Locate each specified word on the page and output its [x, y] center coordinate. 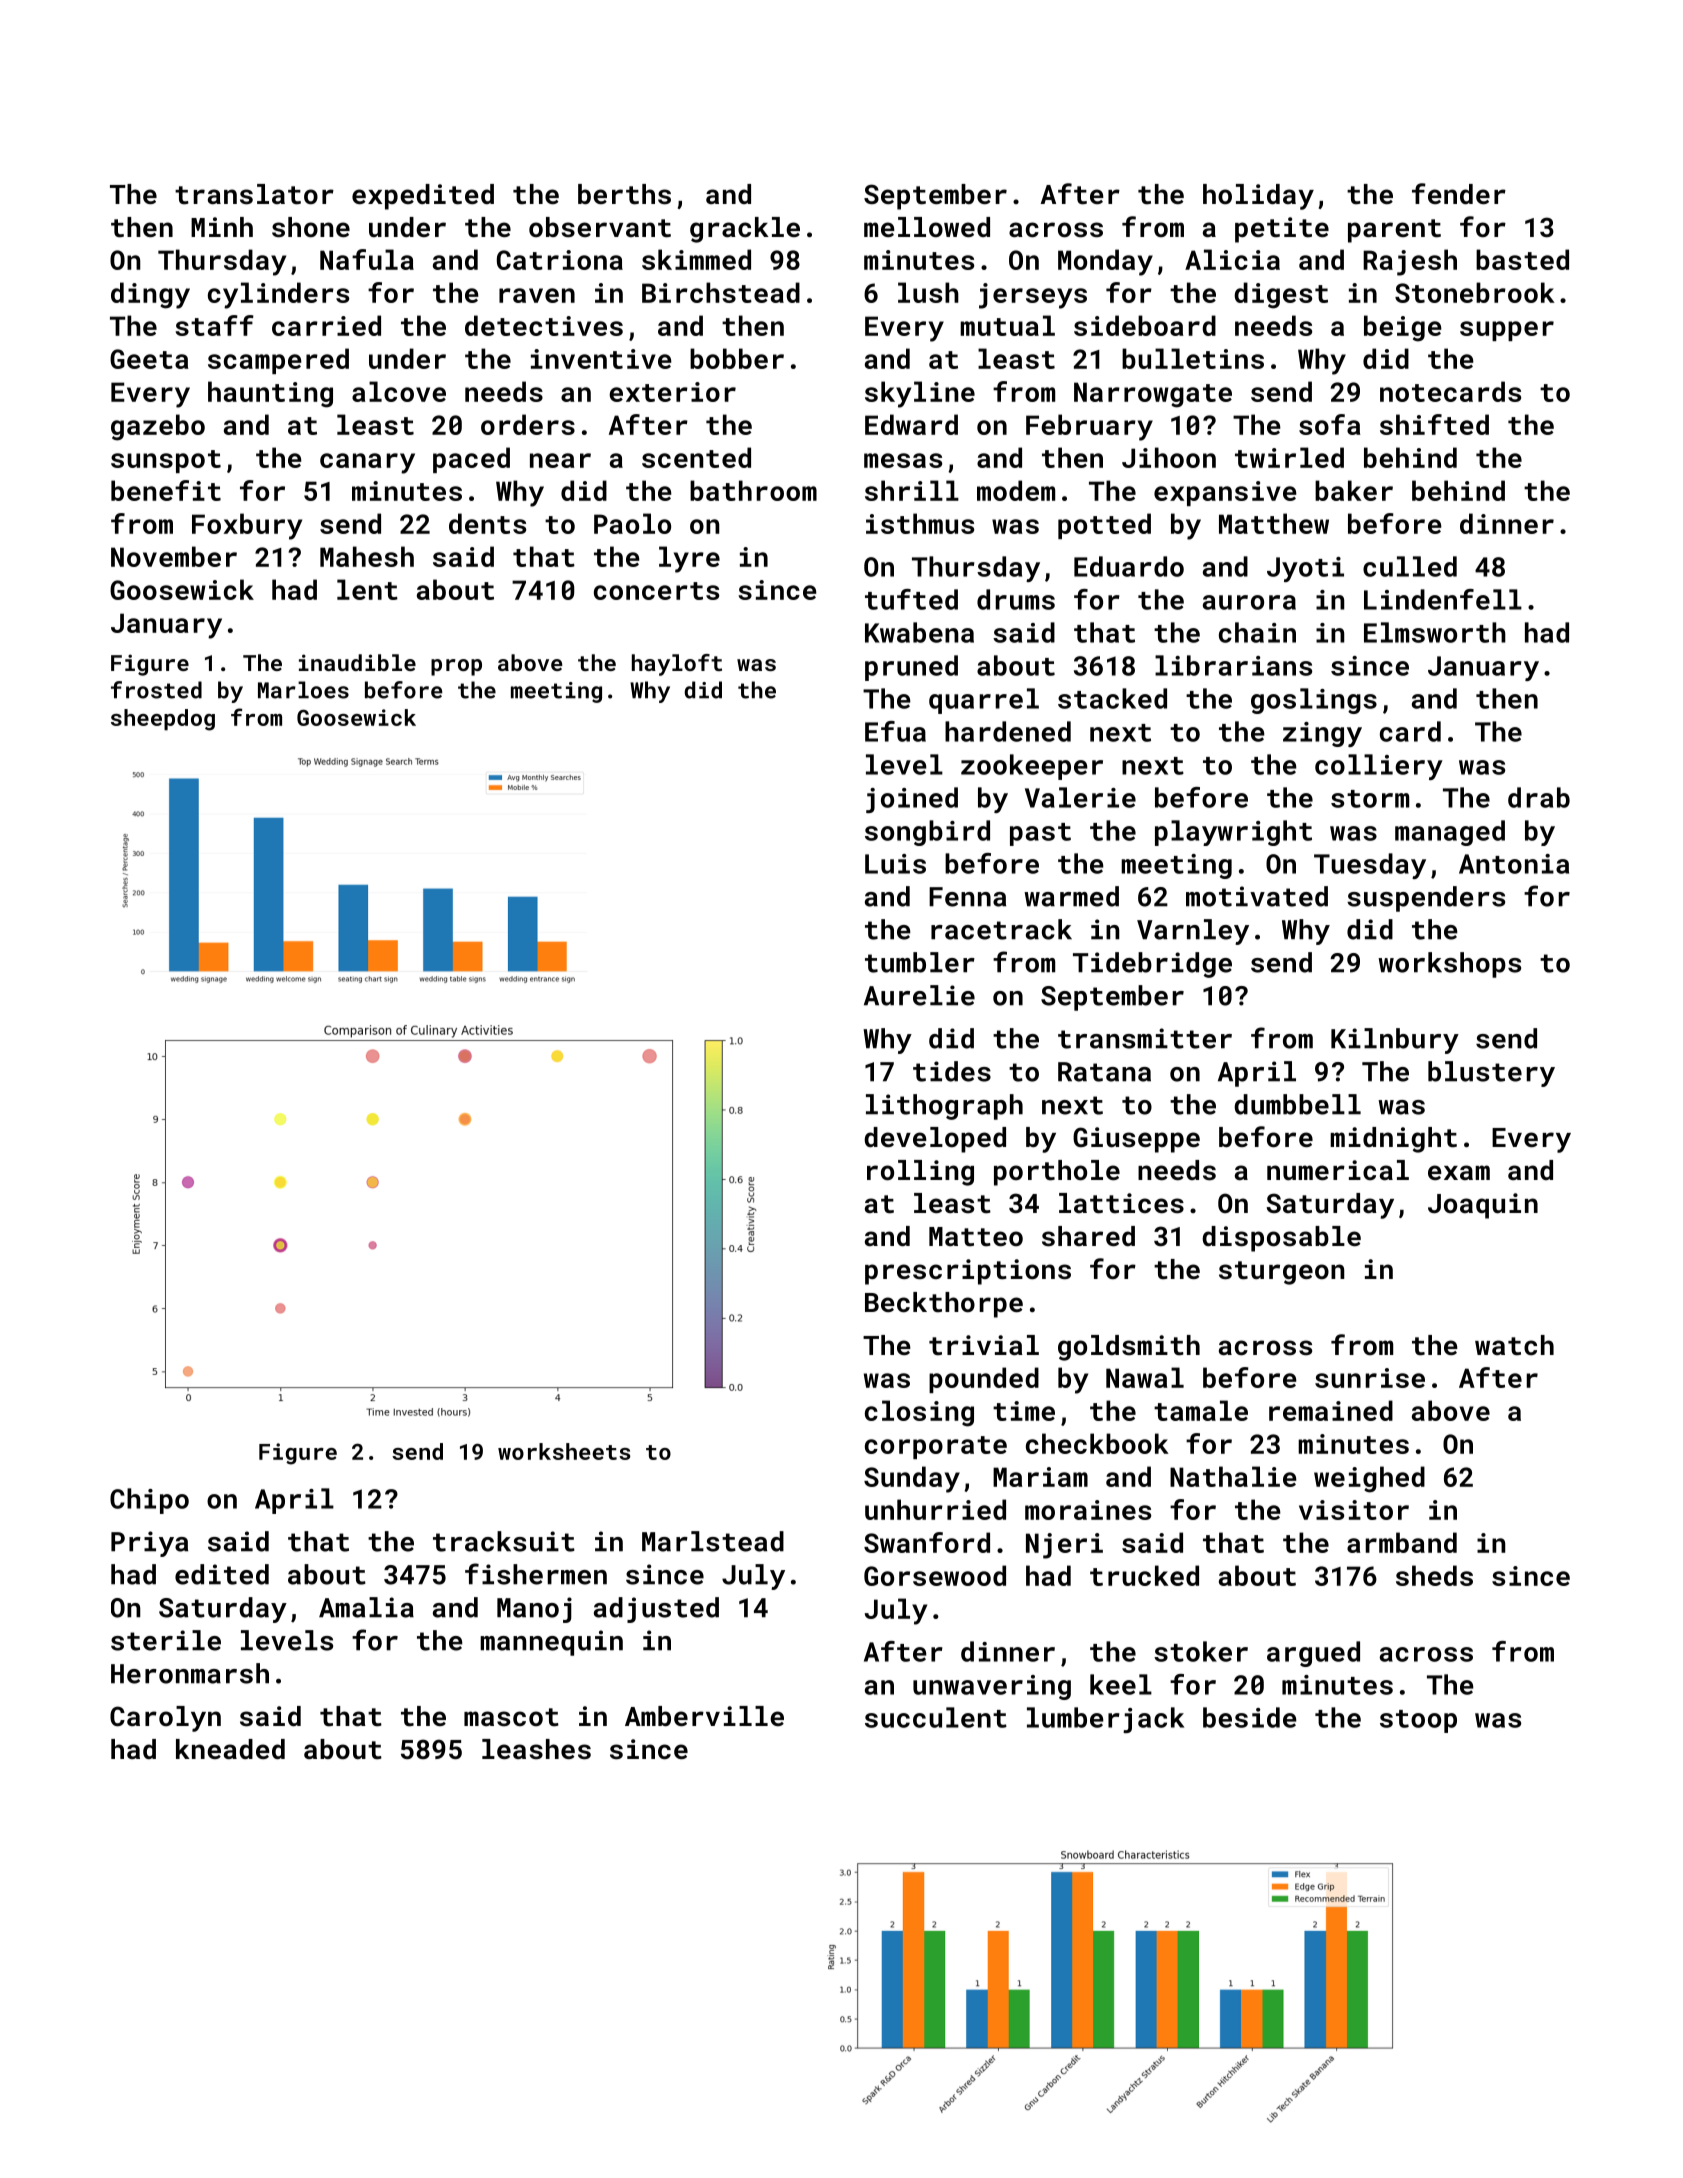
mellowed [927, 227]
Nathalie [1233, 1476]
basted [1522, 259]
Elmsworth [1435, 632]
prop [456, 667]
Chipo [149, 1501]
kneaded [230, 1749]
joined [912, 800]
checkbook [1097, 1443]
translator [254, 194]
